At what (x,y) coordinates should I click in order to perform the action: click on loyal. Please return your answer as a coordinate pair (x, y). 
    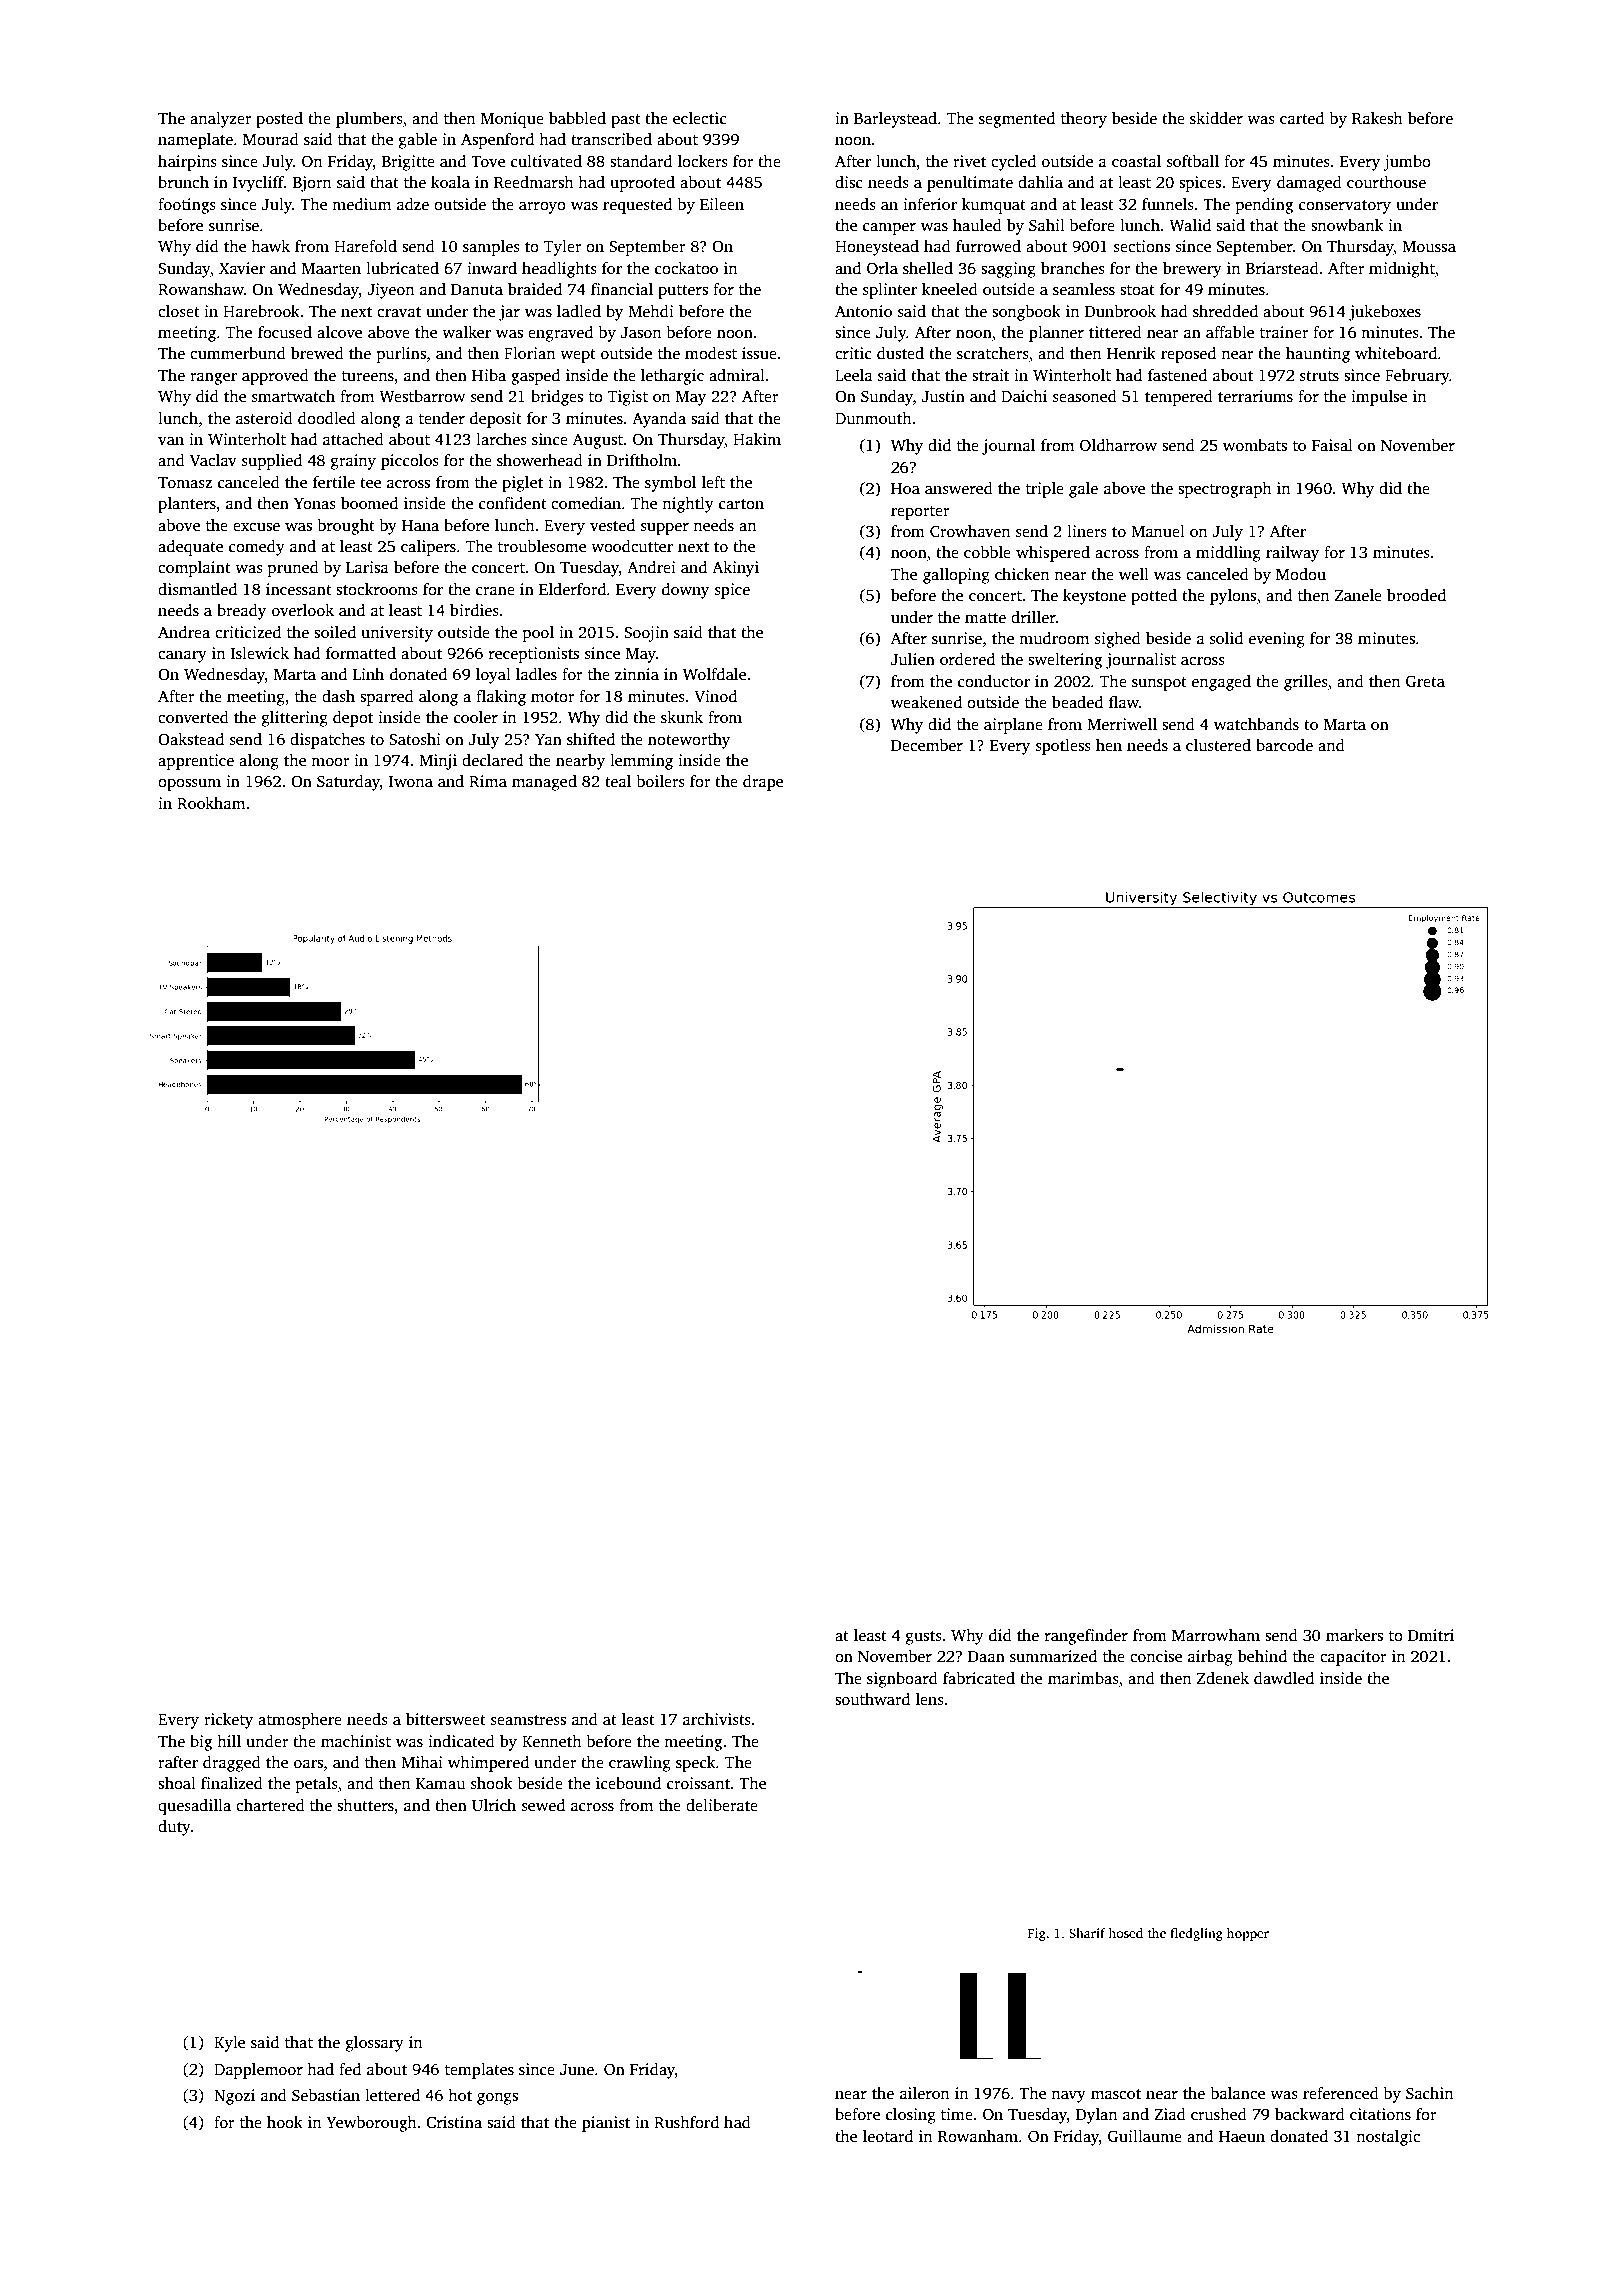
    Looking at the image, I should click on (493, 676).
